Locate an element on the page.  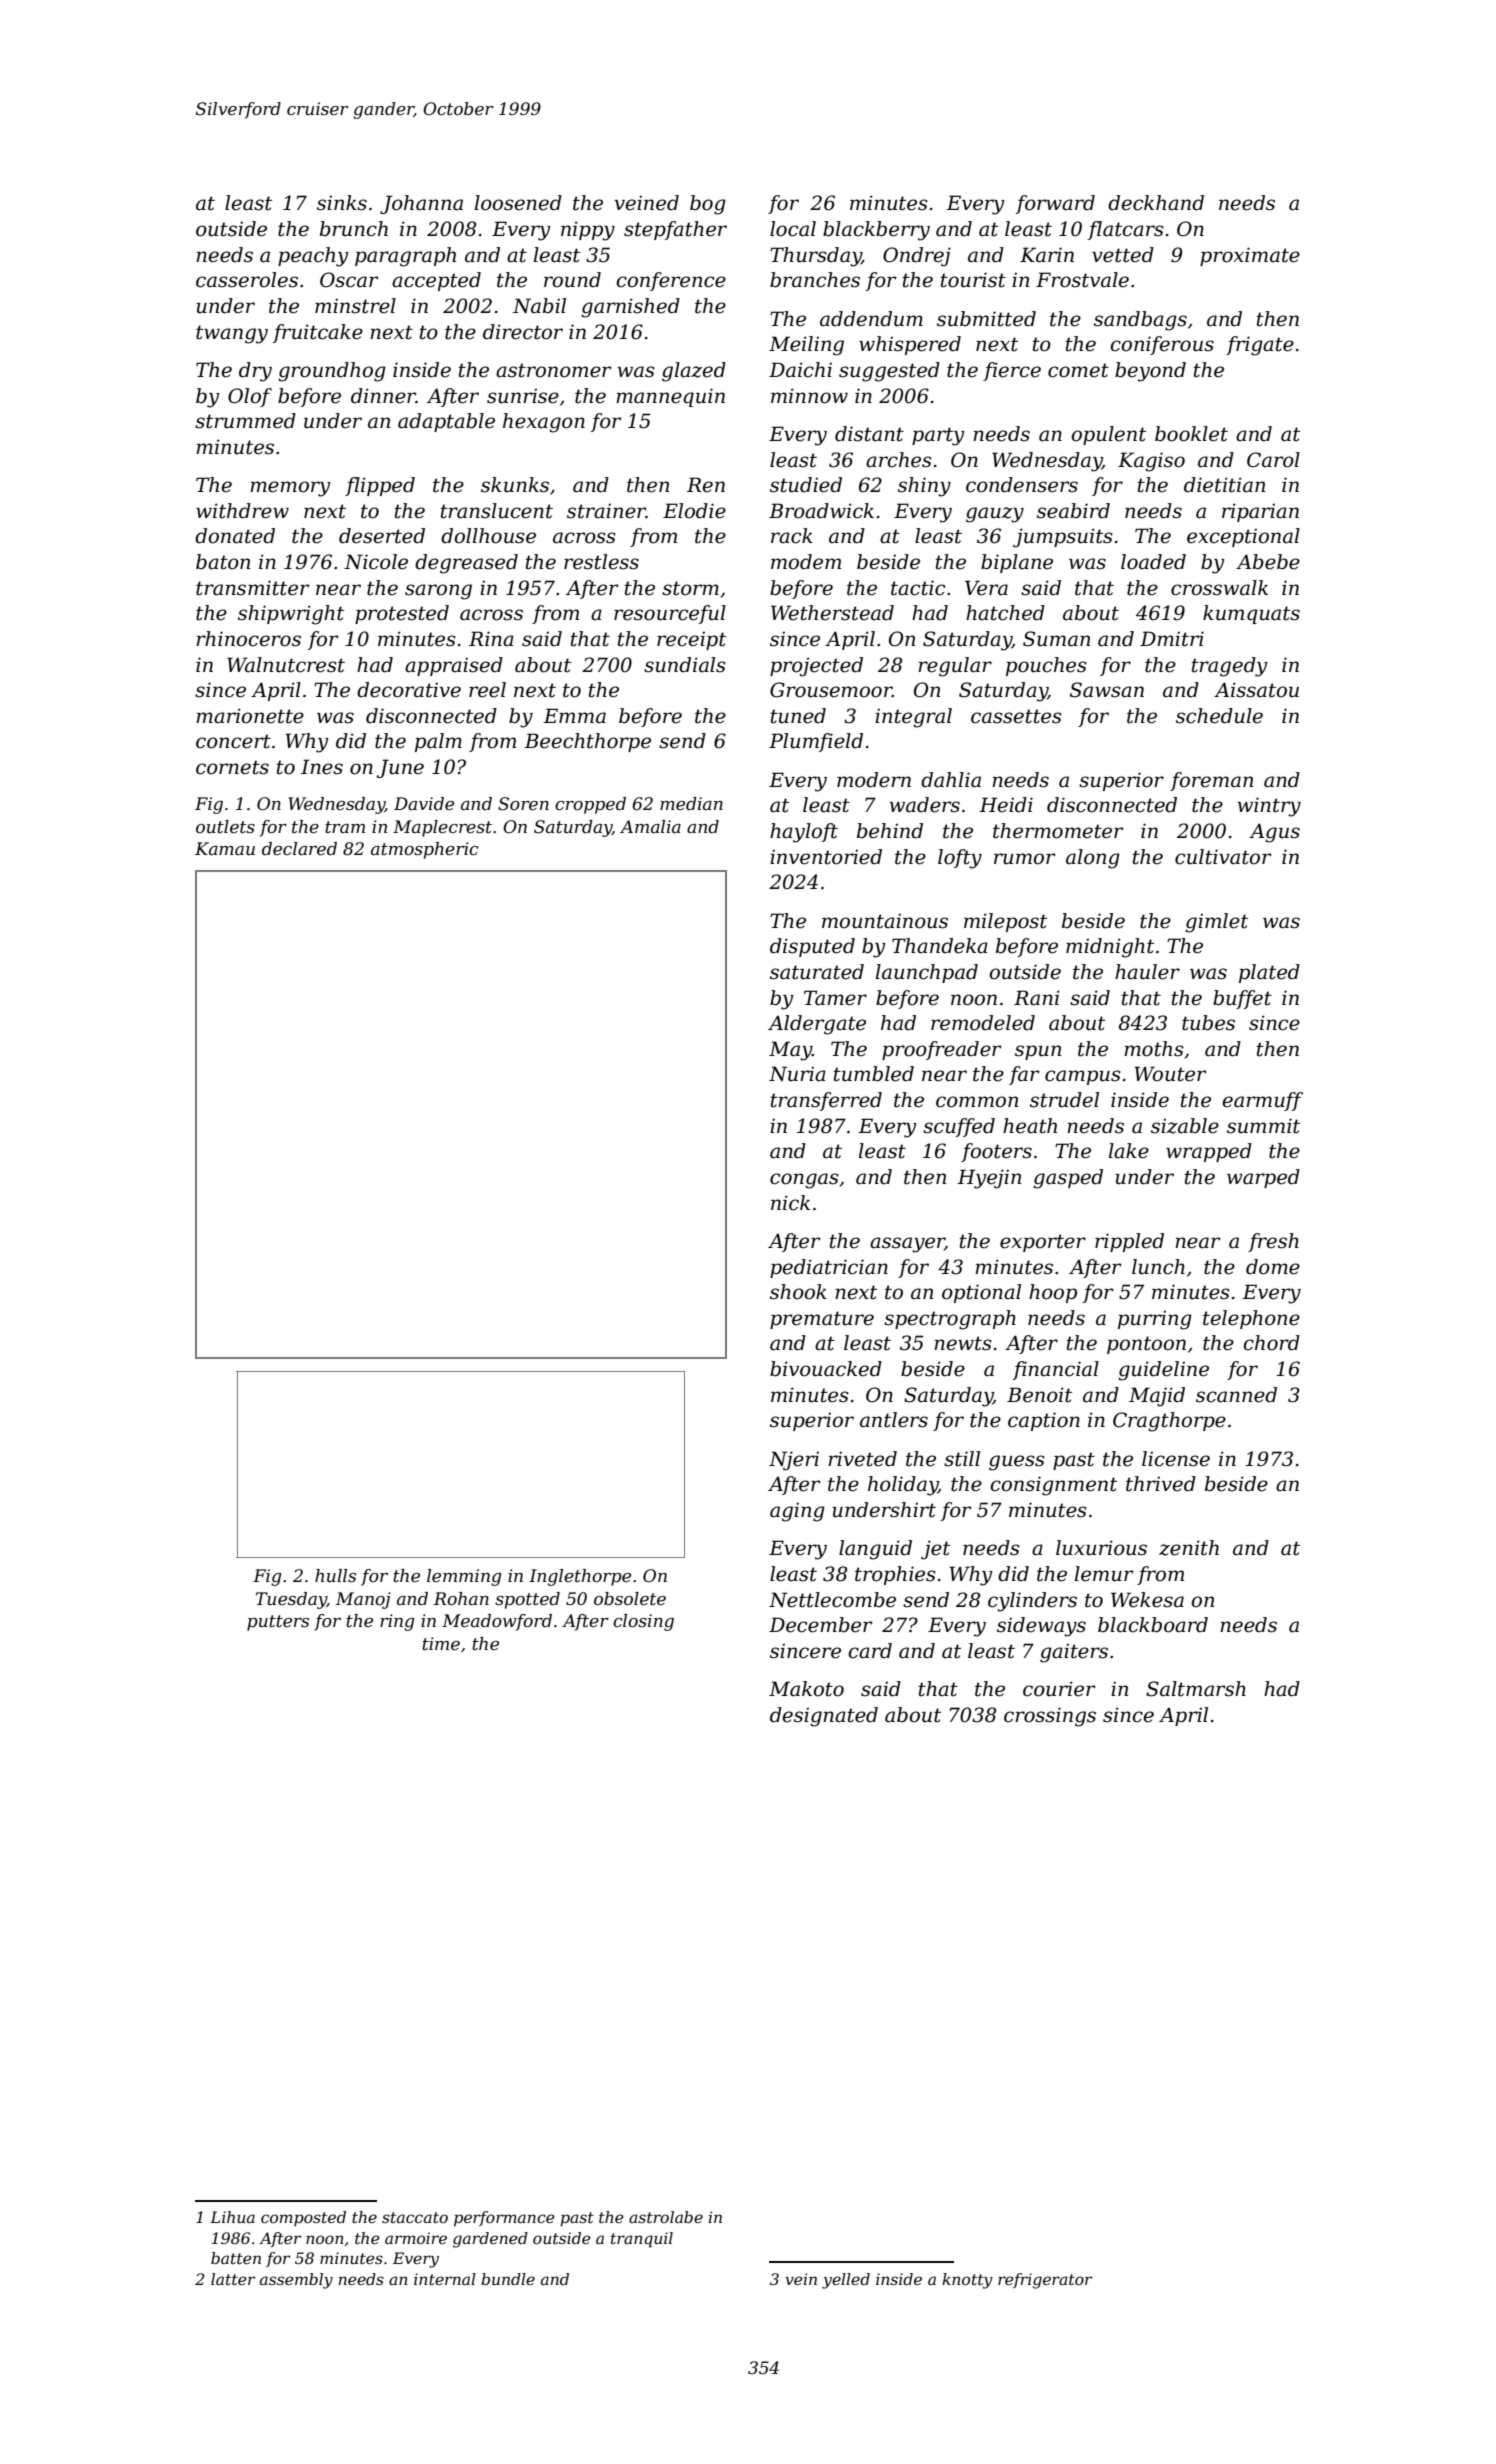
putters is located at coordinates (278, 1623).
